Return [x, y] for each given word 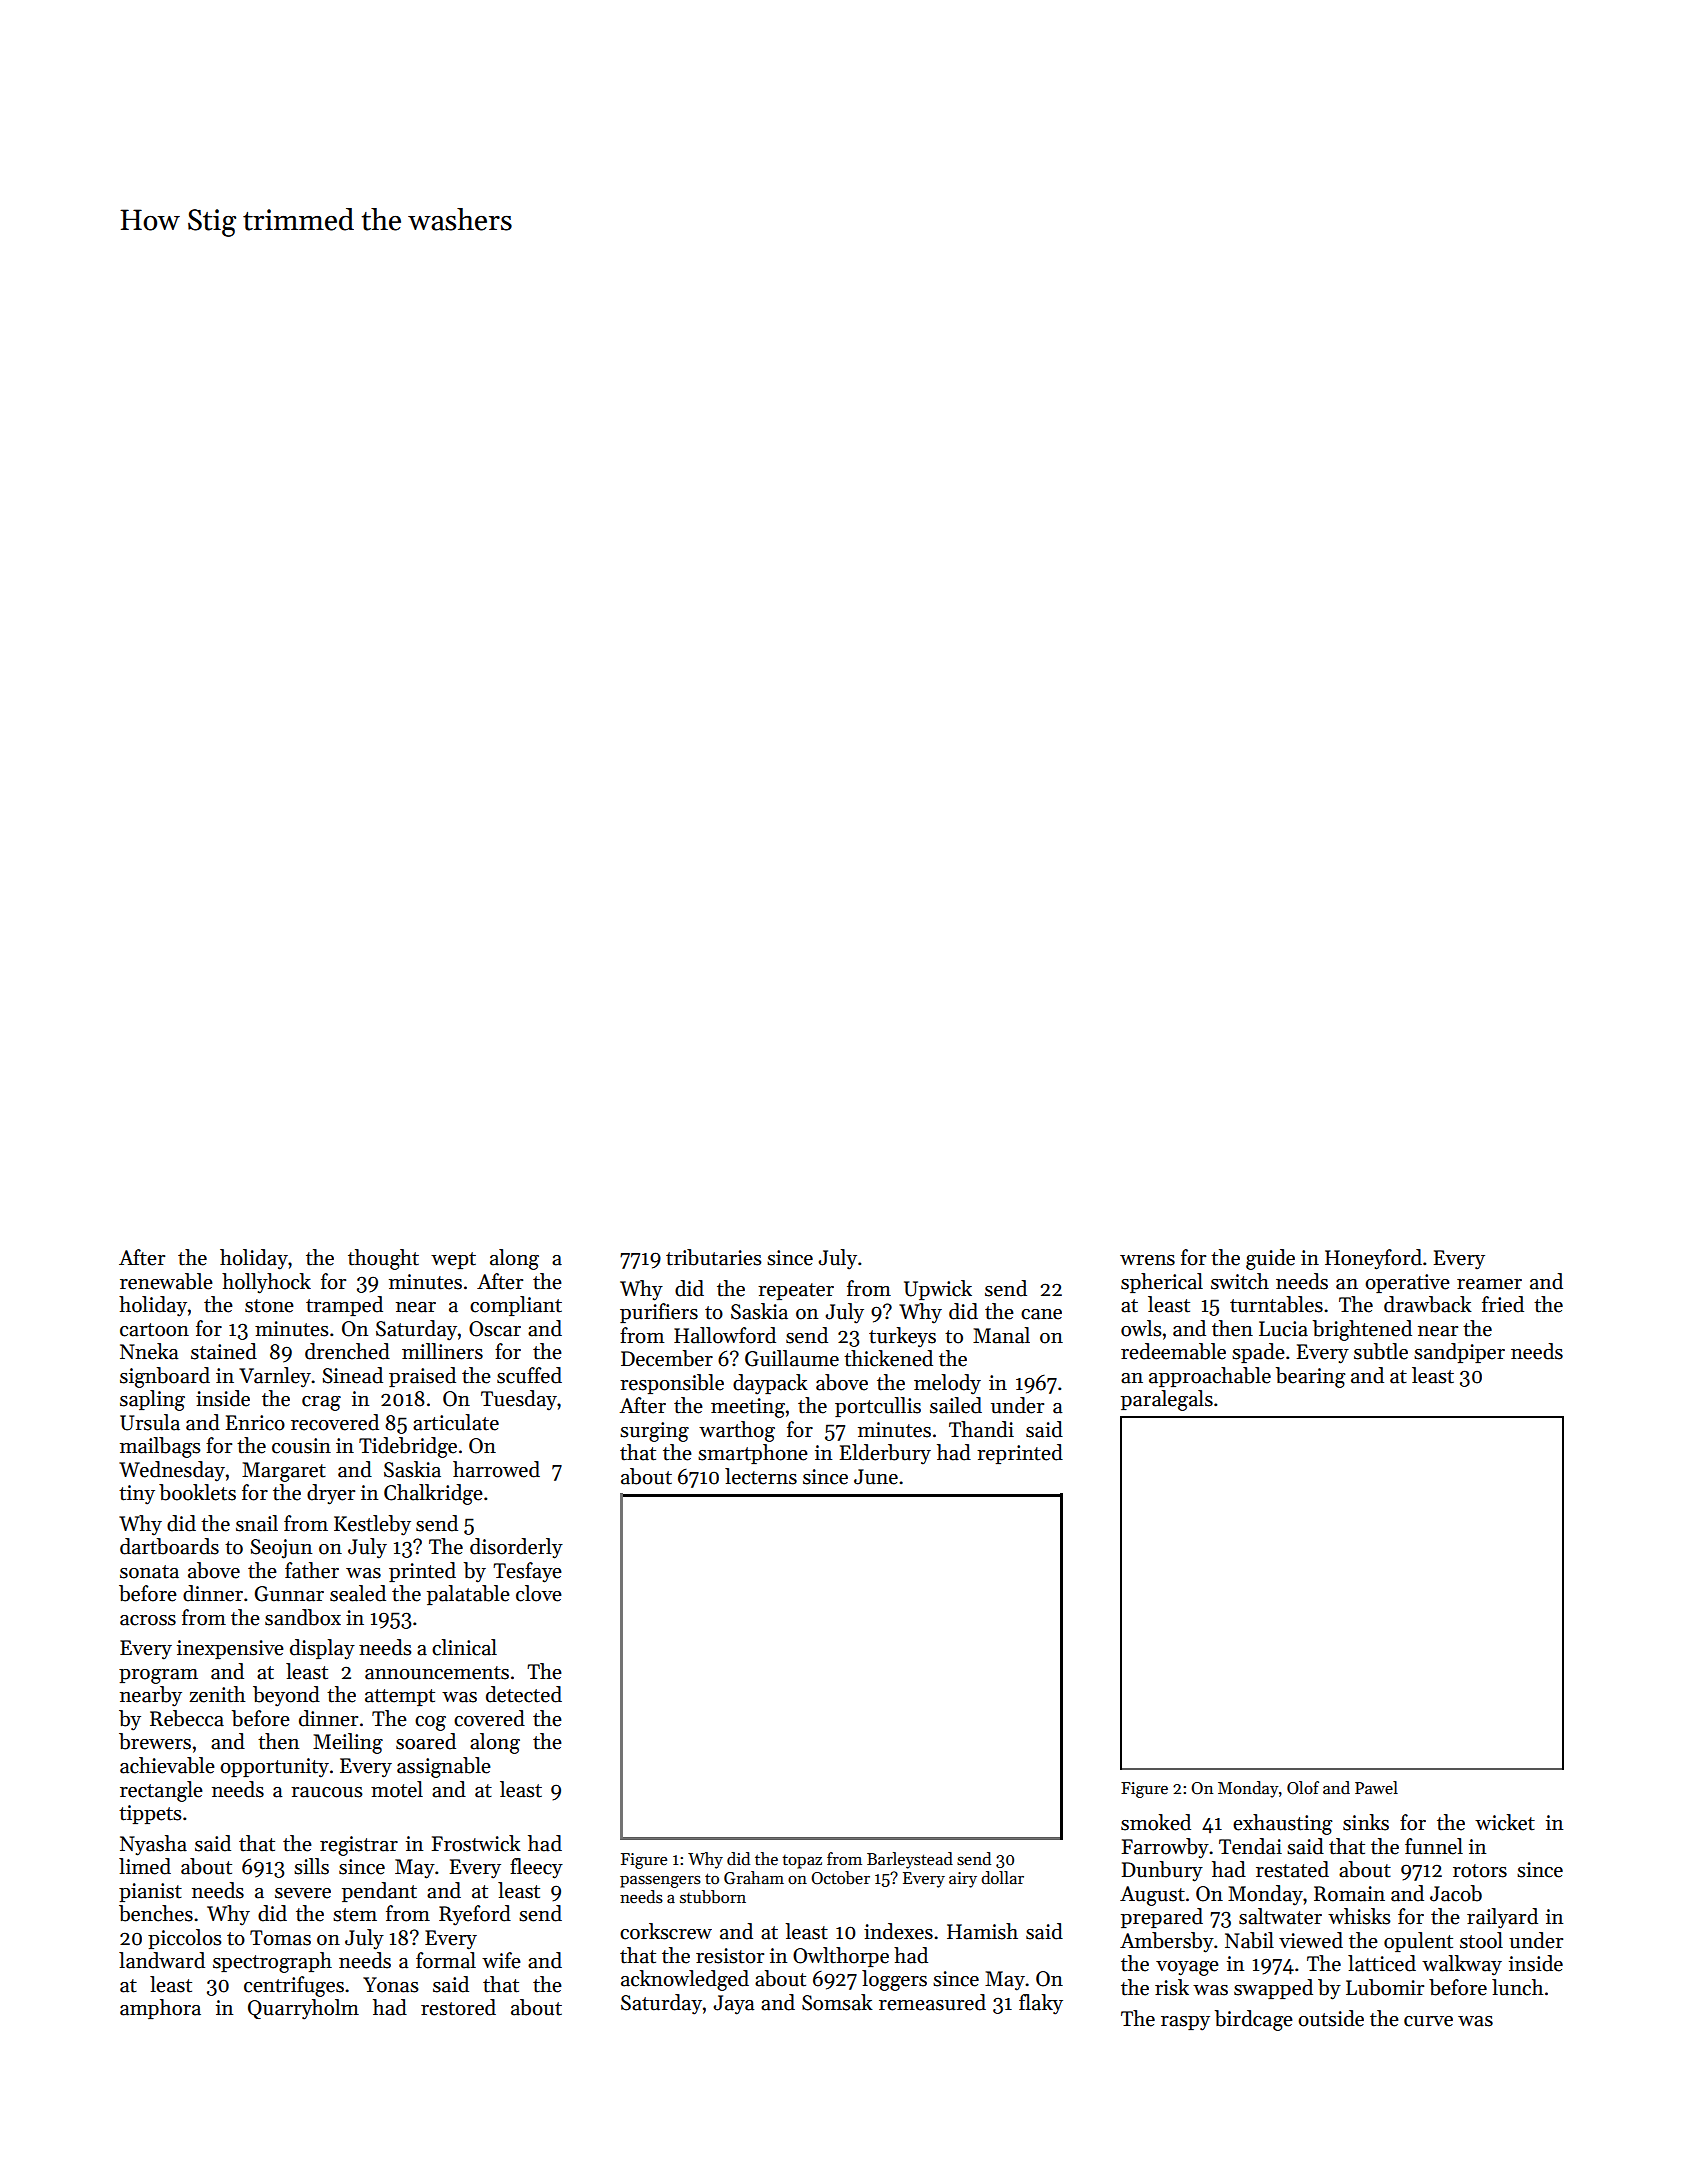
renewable [166, 1281]
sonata [149, 1572]
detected [524, 1694]
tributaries [714, 1257]
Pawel [1376, 1788]
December [667, 1358]
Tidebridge [408, 1447]
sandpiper [1459, 1353]
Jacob [1456, 1893]
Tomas [280, 1938]
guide [1270, 1259]
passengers [660, 1882]
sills [311, 1866]
